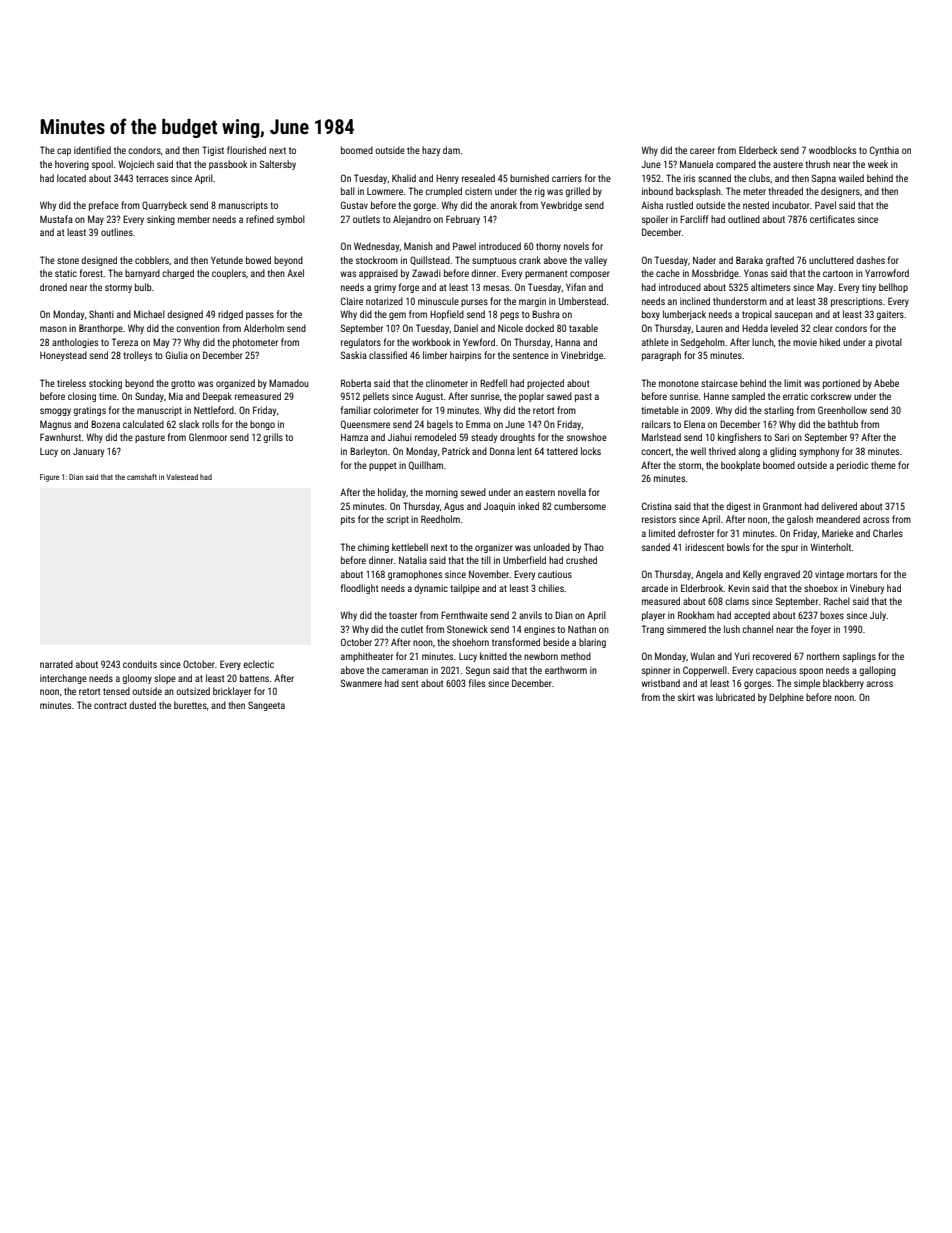 The height and width of the page is (1233, 952). What do you see at coordinates (264, 328) in the page?
I see `Alderholm` at bounding box center [264, 328].
